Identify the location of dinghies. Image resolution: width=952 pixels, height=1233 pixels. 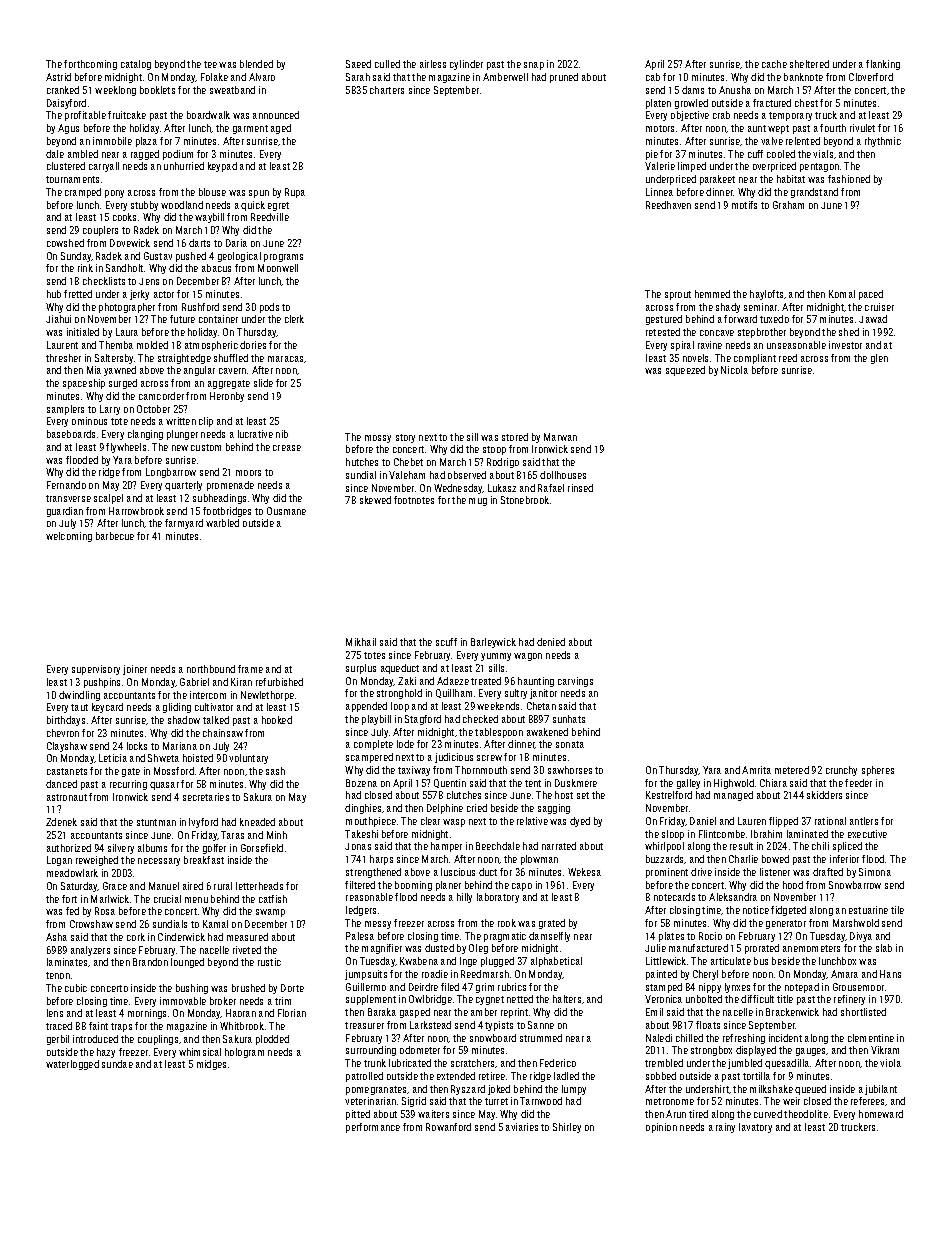
(363, 809).
